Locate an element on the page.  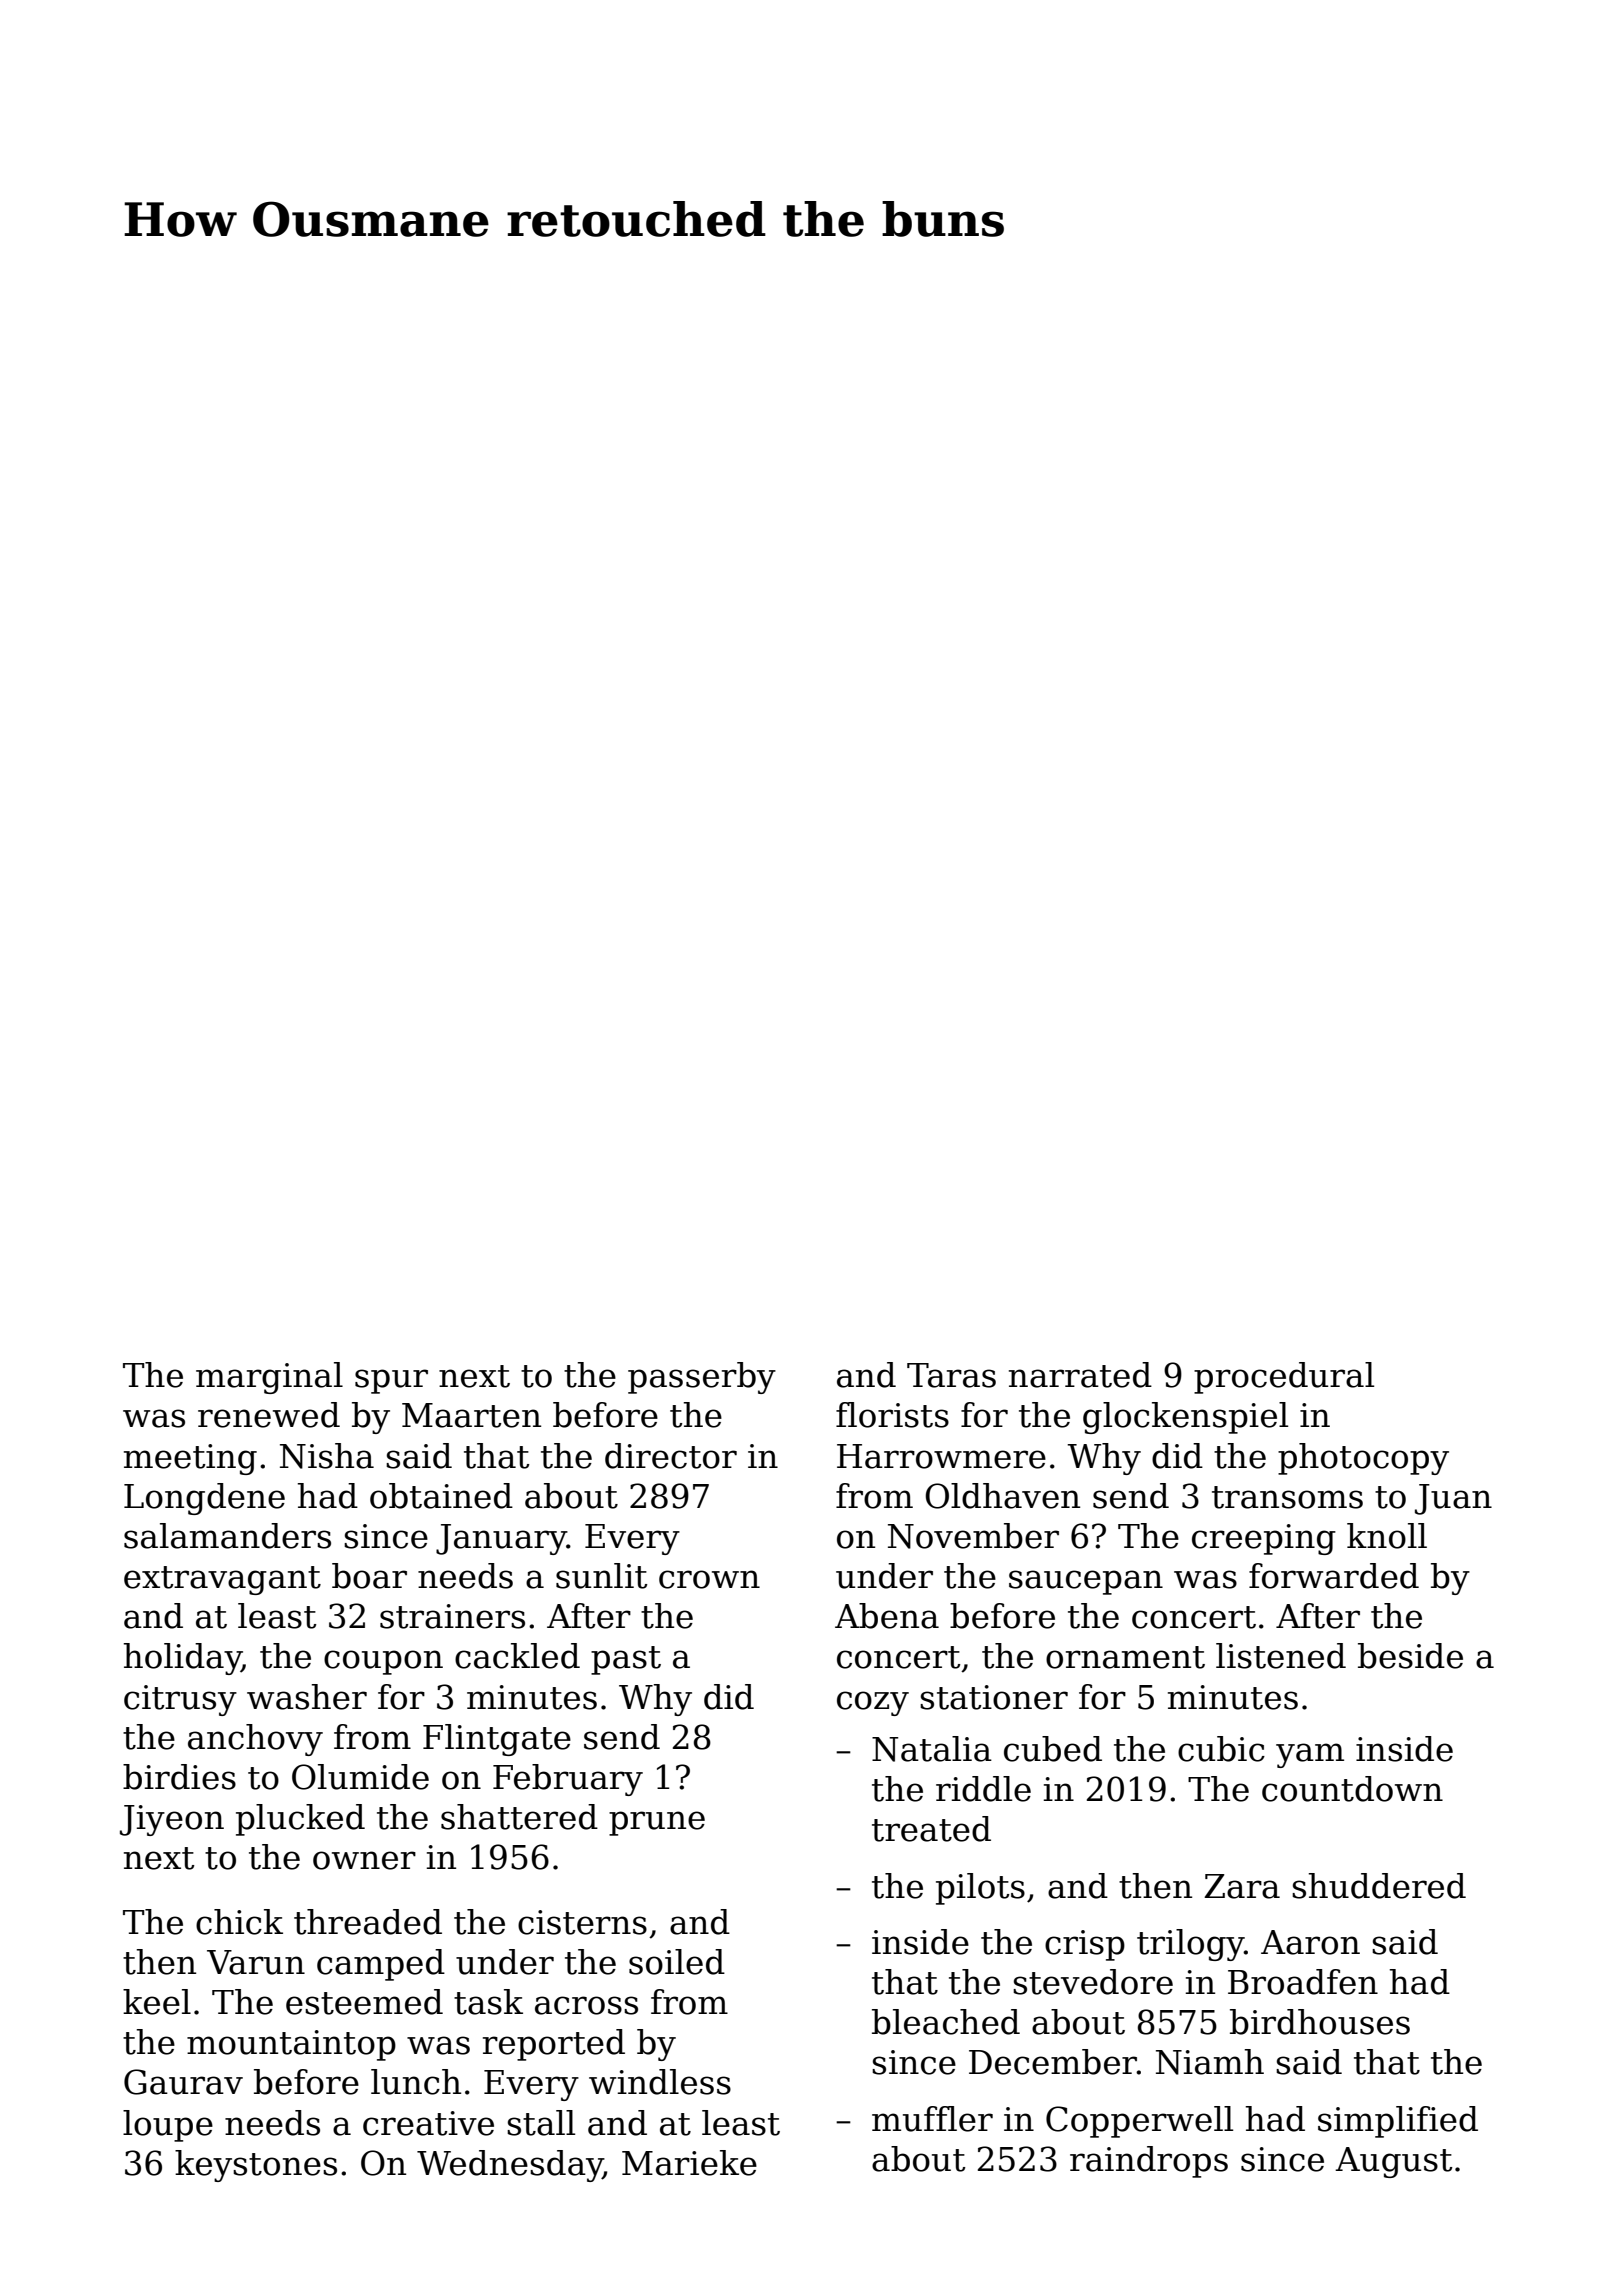
shuddered is located at coordinates (1379, 1886).
